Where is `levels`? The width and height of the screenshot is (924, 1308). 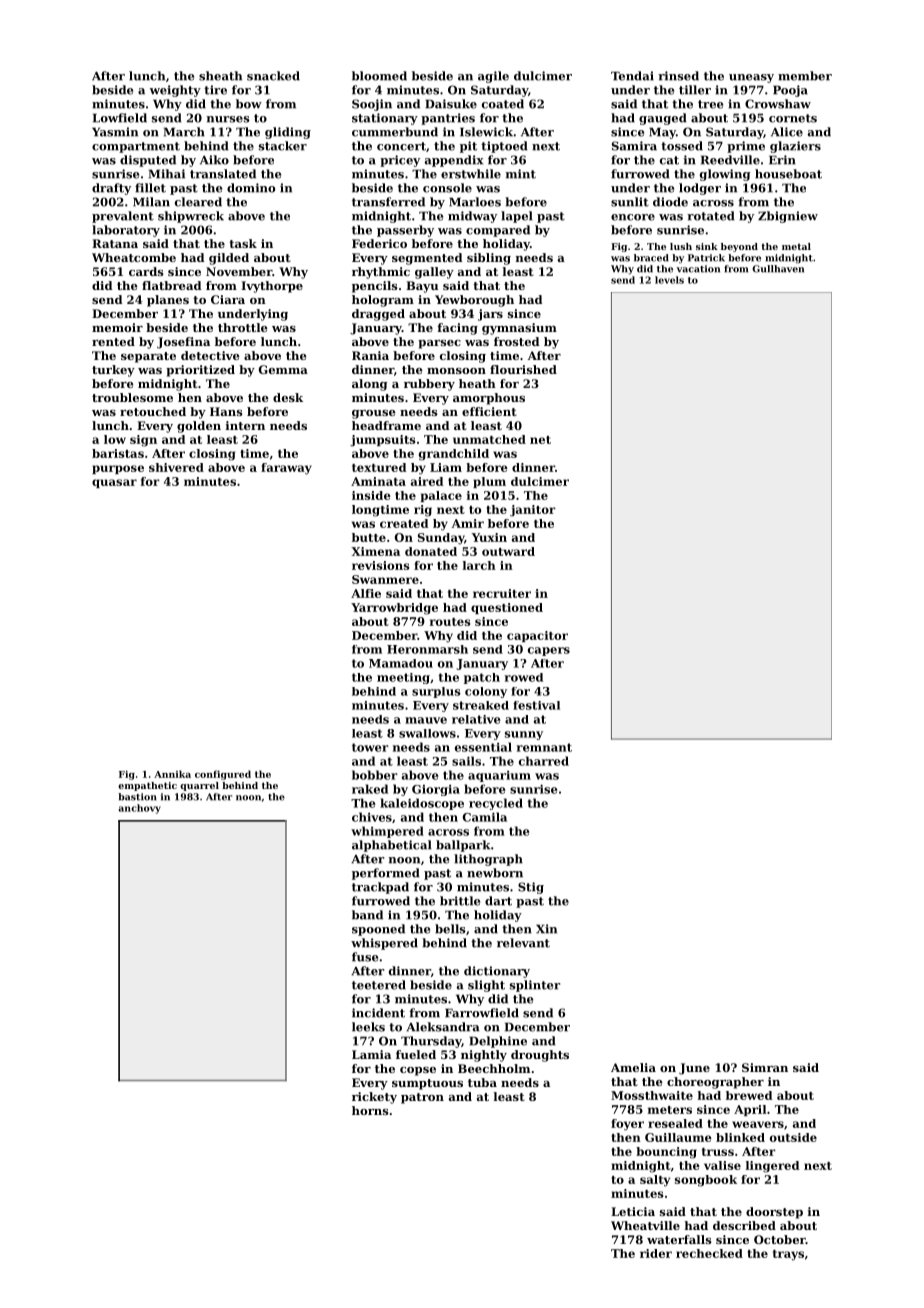
levels is located at coordinates (669, 280).
